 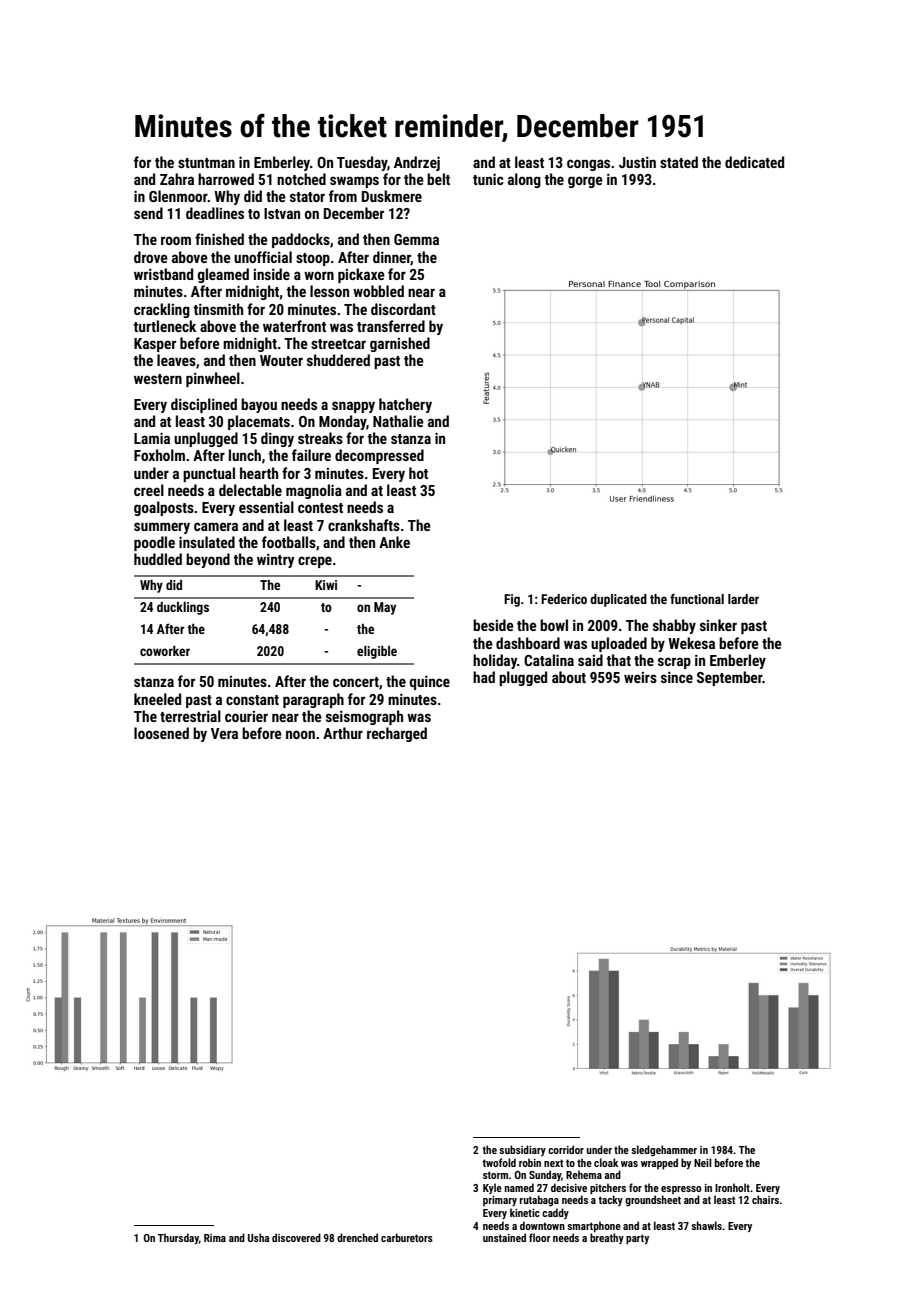 I want to click on swamps, so click(x=354, y=182).
